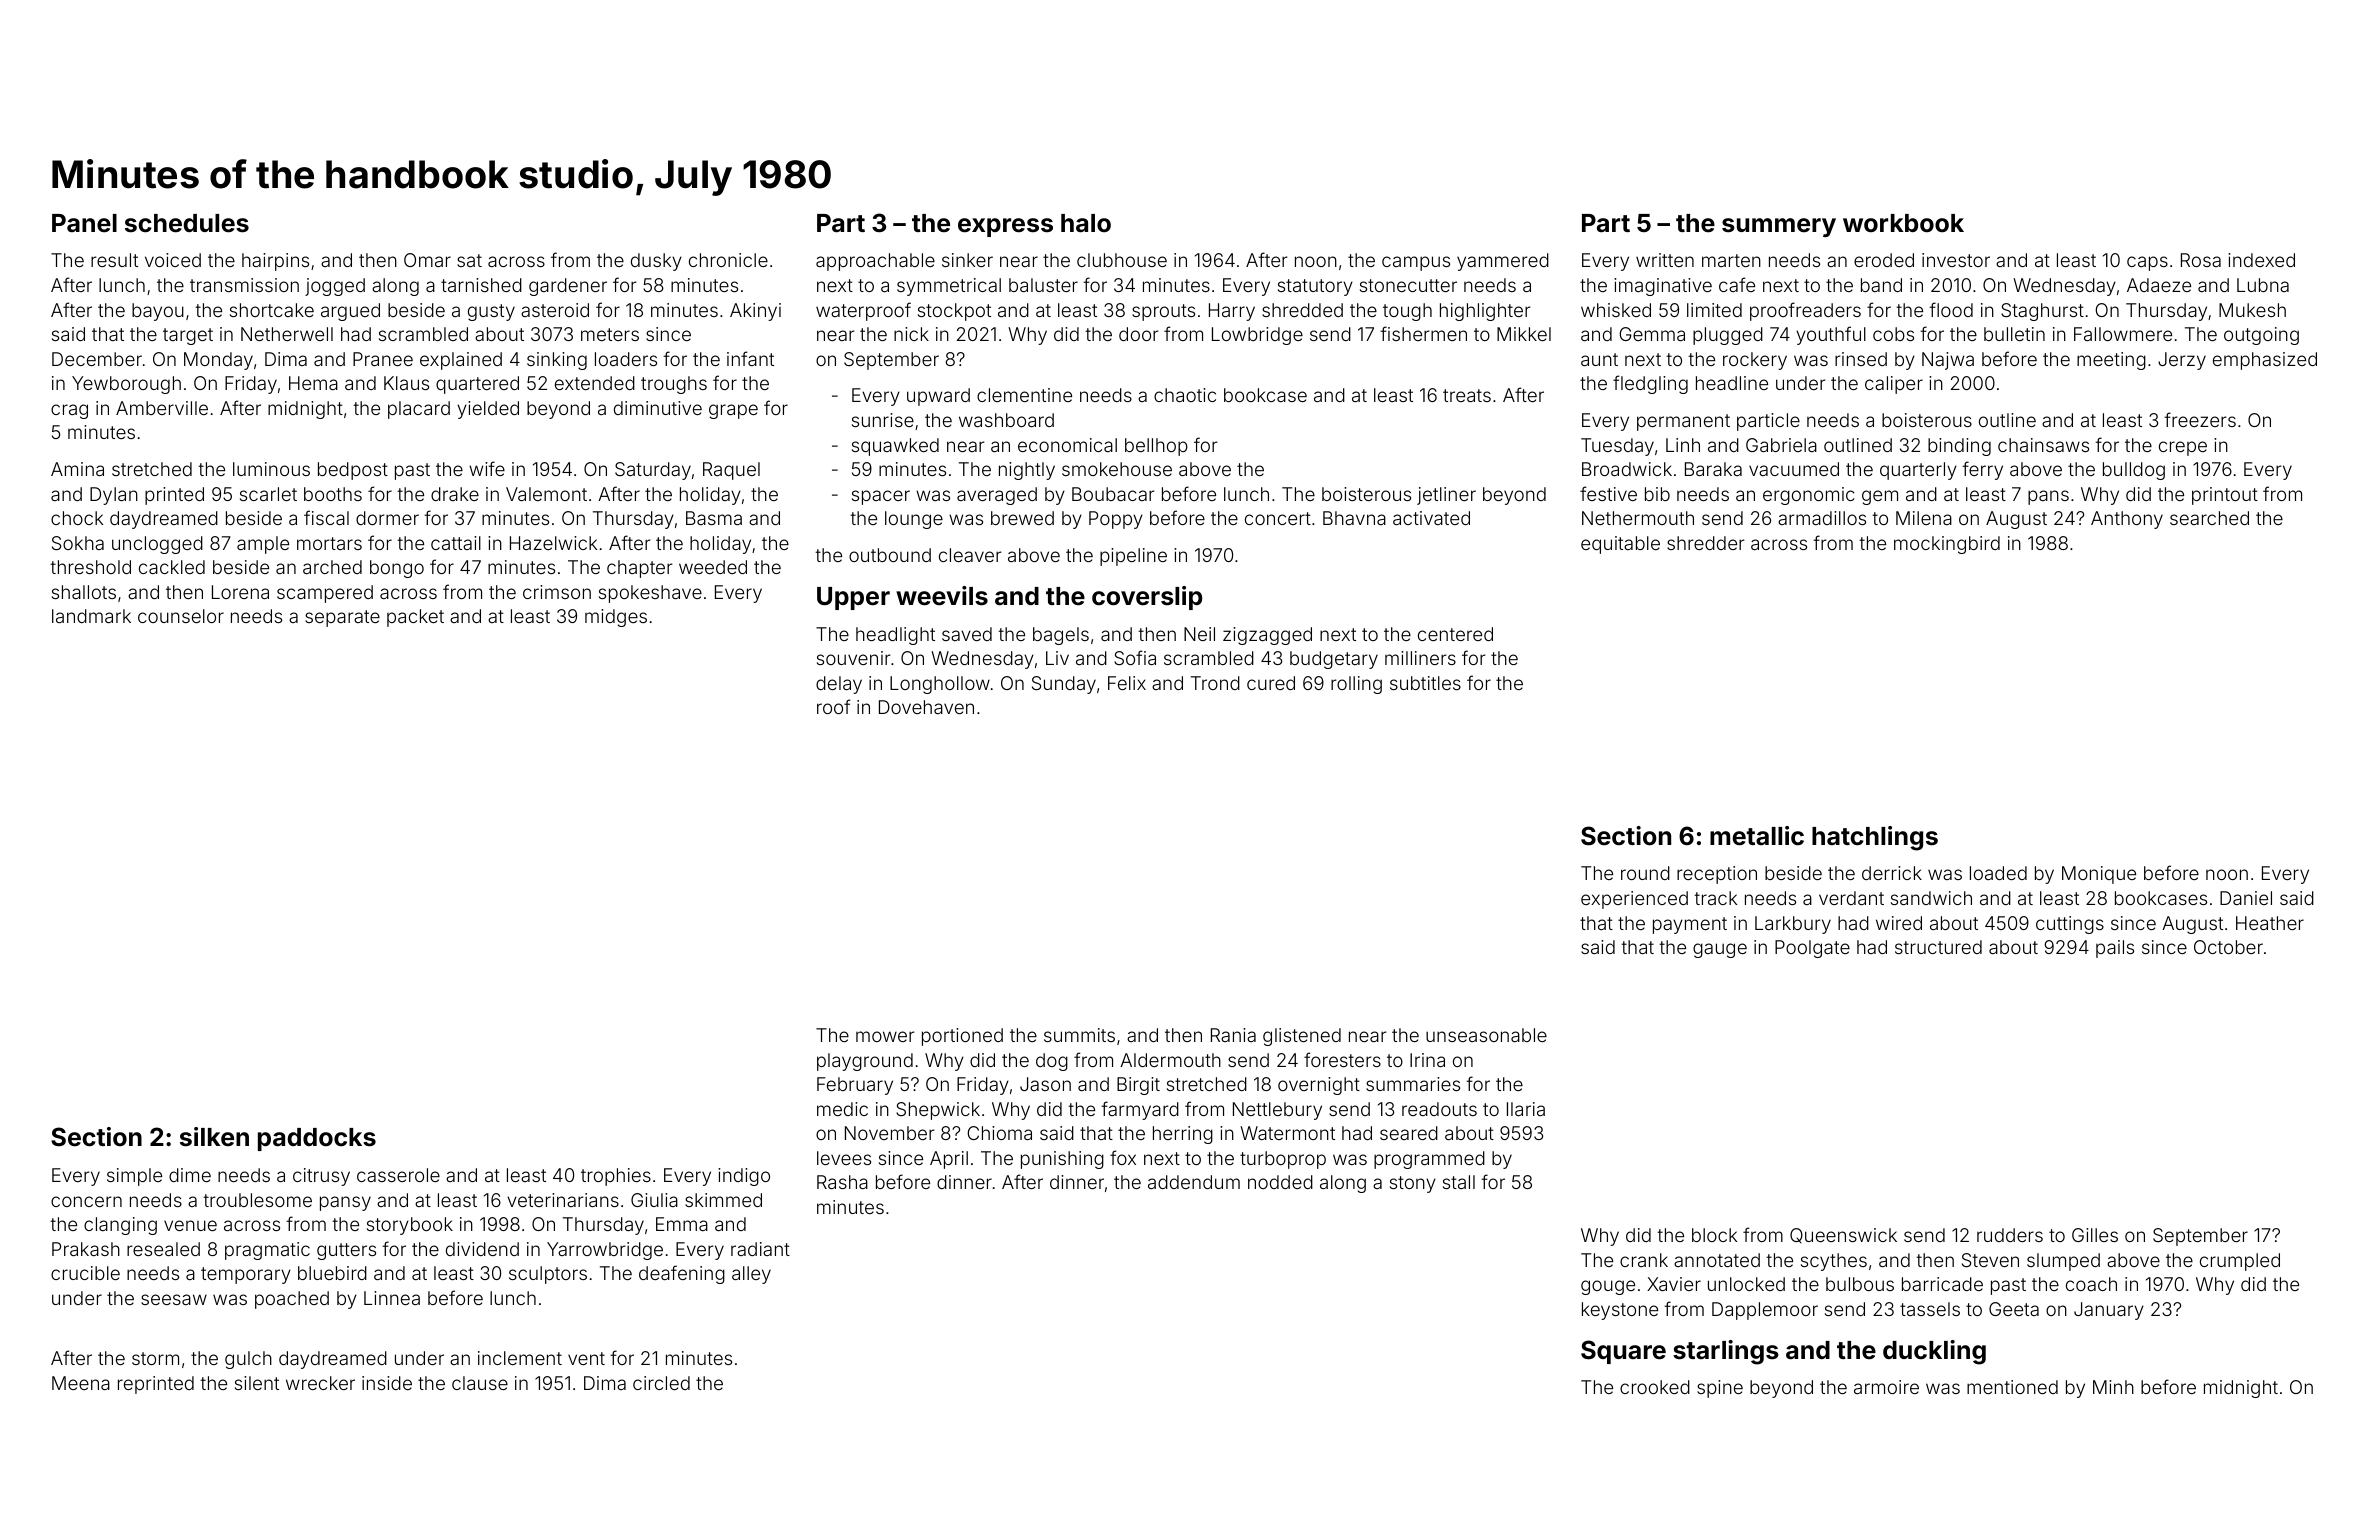 The height and width of the page is (1534, 2371). Describe the element at coordinates (126, 385) in the page. I see `Yewborough` at that location.
